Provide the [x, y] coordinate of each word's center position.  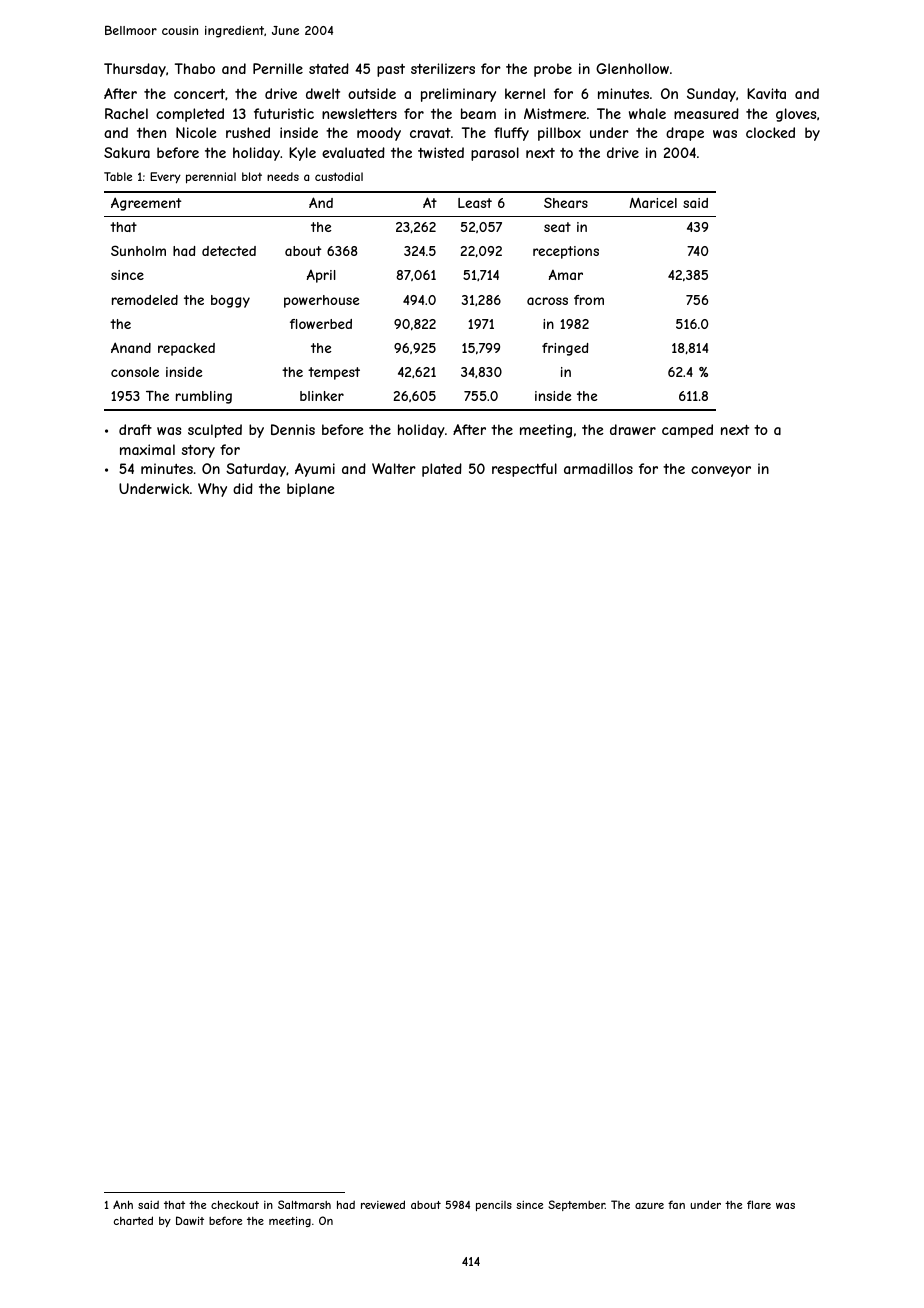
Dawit [190, 1220]
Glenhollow [632, 68]
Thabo [195, 68]
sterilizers [443, 68]
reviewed [383, 1204]
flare [759, 1204]
